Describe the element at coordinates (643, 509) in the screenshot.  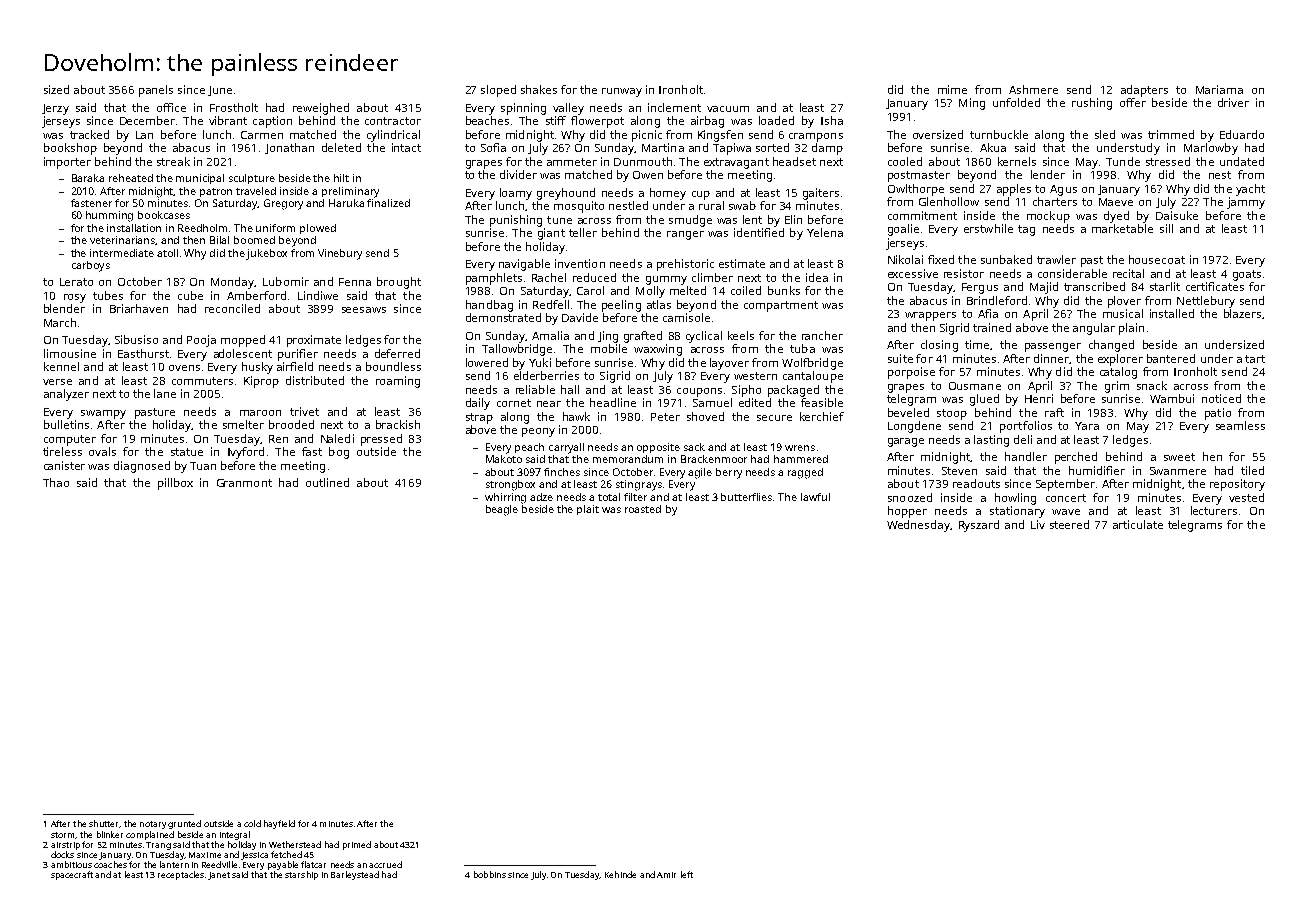
I see `roasted` at that location.
